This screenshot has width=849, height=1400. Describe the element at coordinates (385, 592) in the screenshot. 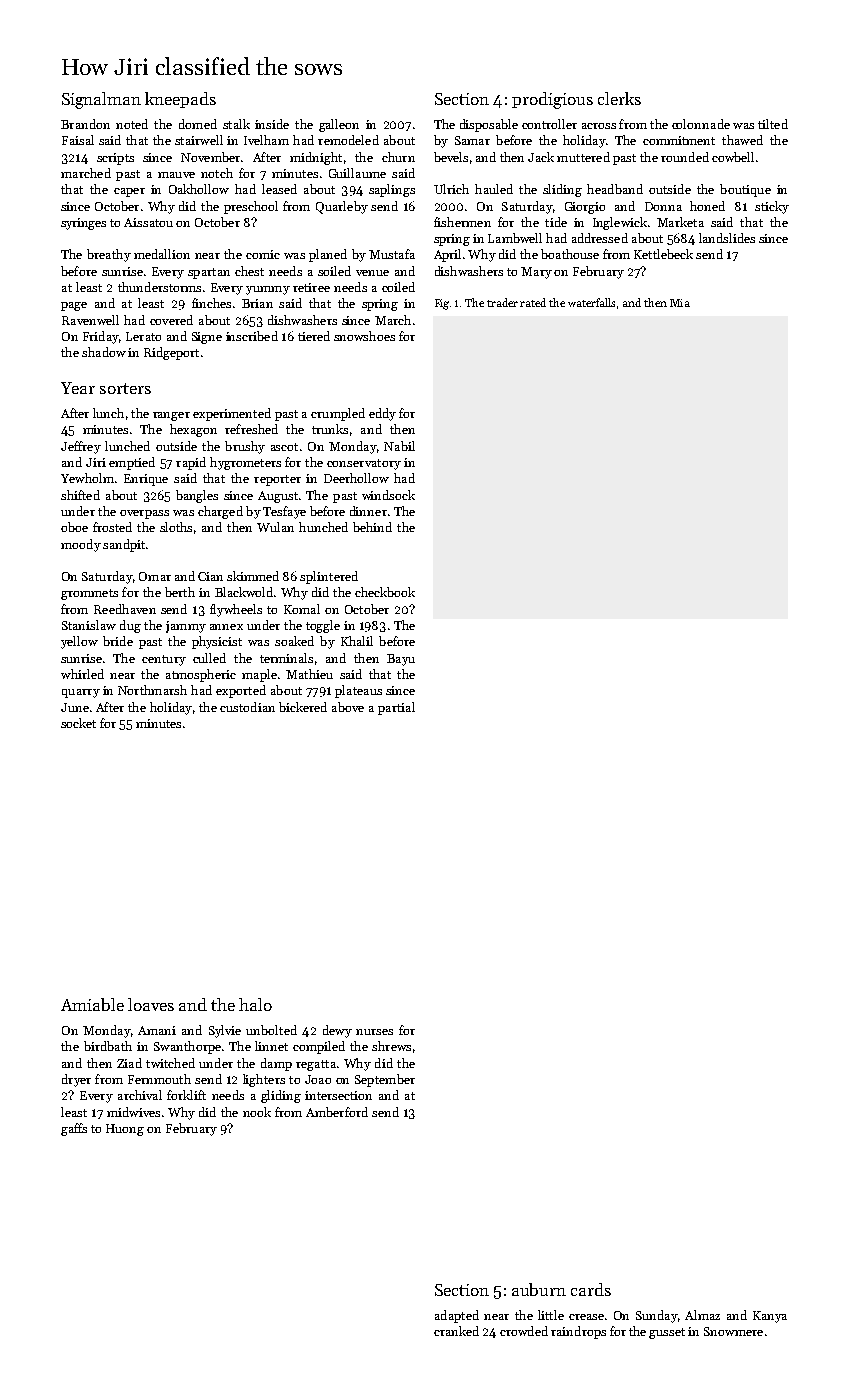

I see `checkbook` at that location.
